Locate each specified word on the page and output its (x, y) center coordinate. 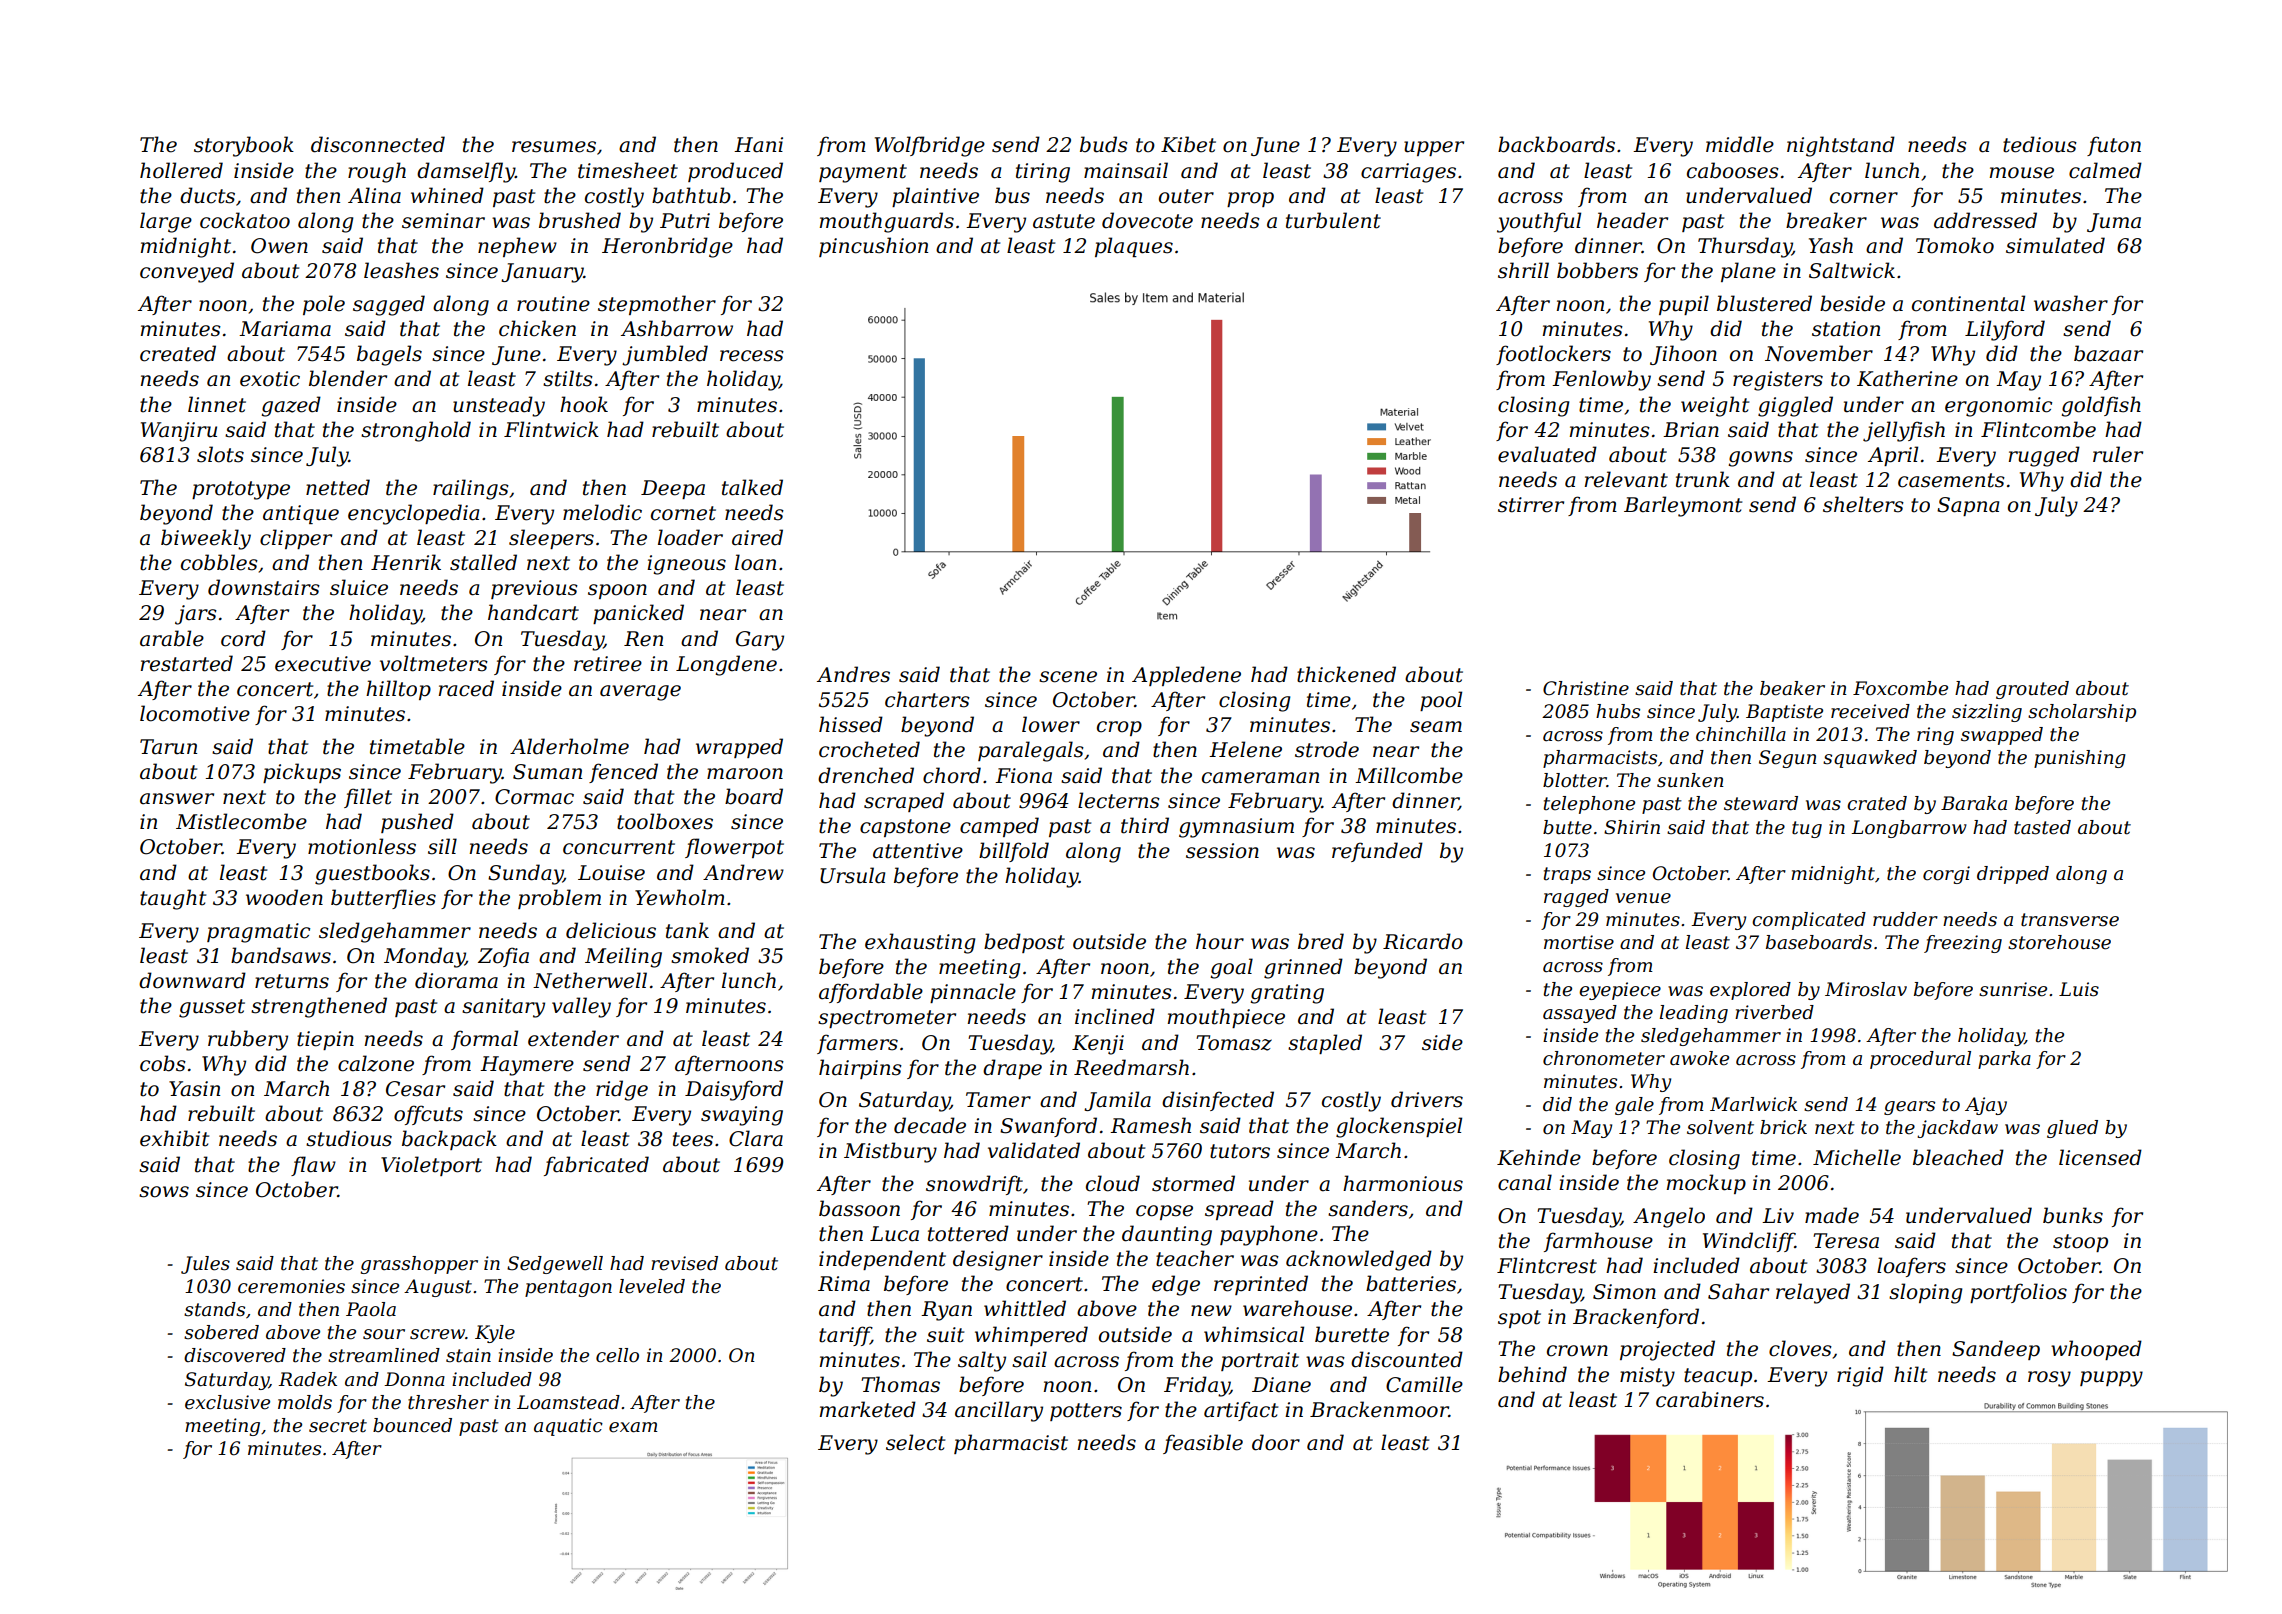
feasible (1203, 1444)
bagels (389, 355)
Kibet (1188, 144)
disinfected (1218, 1101)
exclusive (227, 1402)
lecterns (1119, 800)
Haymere (527, 1066)
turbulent (1333, 220)
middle (1740, 144)
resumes (554, 147)
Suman (547, 772)
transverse (2070, 920)
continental (1968, 303)
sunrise (2013, 989)
